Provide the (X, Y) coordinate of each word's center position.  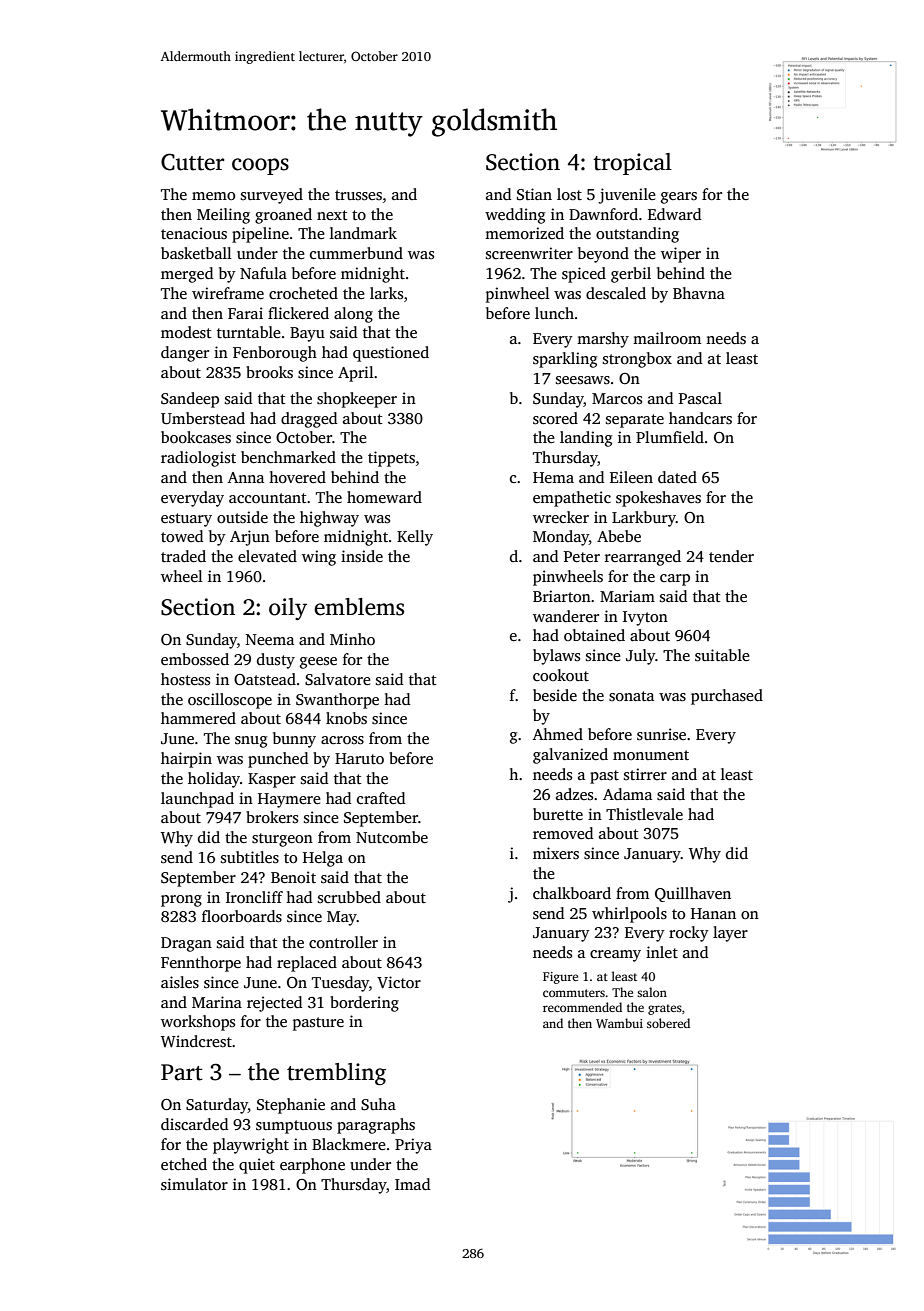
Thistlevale (644, 814)
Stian (534, 194)
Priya (413, 1146)
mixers (556, 853)
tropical (632, 164)
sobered (668, 1023)
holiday (214, 780)
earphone (312, 1166)
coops (260, 166)
